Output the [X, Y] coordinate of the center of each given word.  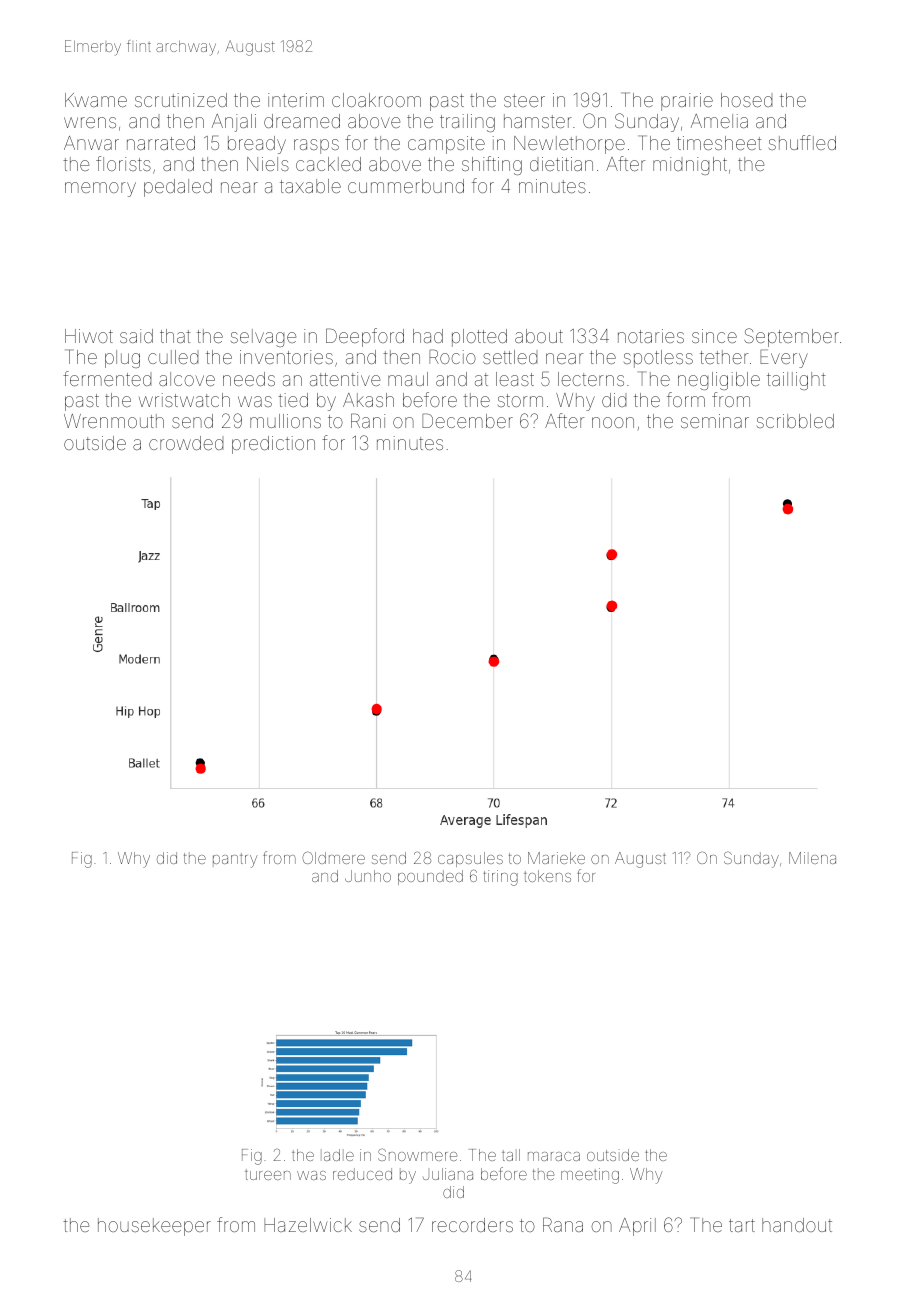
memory [100, 189]
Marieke [556, 858]
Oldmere [333, 858]
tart [742, 1225]
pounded [430, 877]
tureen [268, 1174]
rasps [316, 146]
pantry [235, 860]
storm [520, 400]
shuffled [802, 142]
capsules [470, 859]
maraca [554, 1156]
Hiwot [89, 336]
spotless [658, 359]
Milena [812, 858]
